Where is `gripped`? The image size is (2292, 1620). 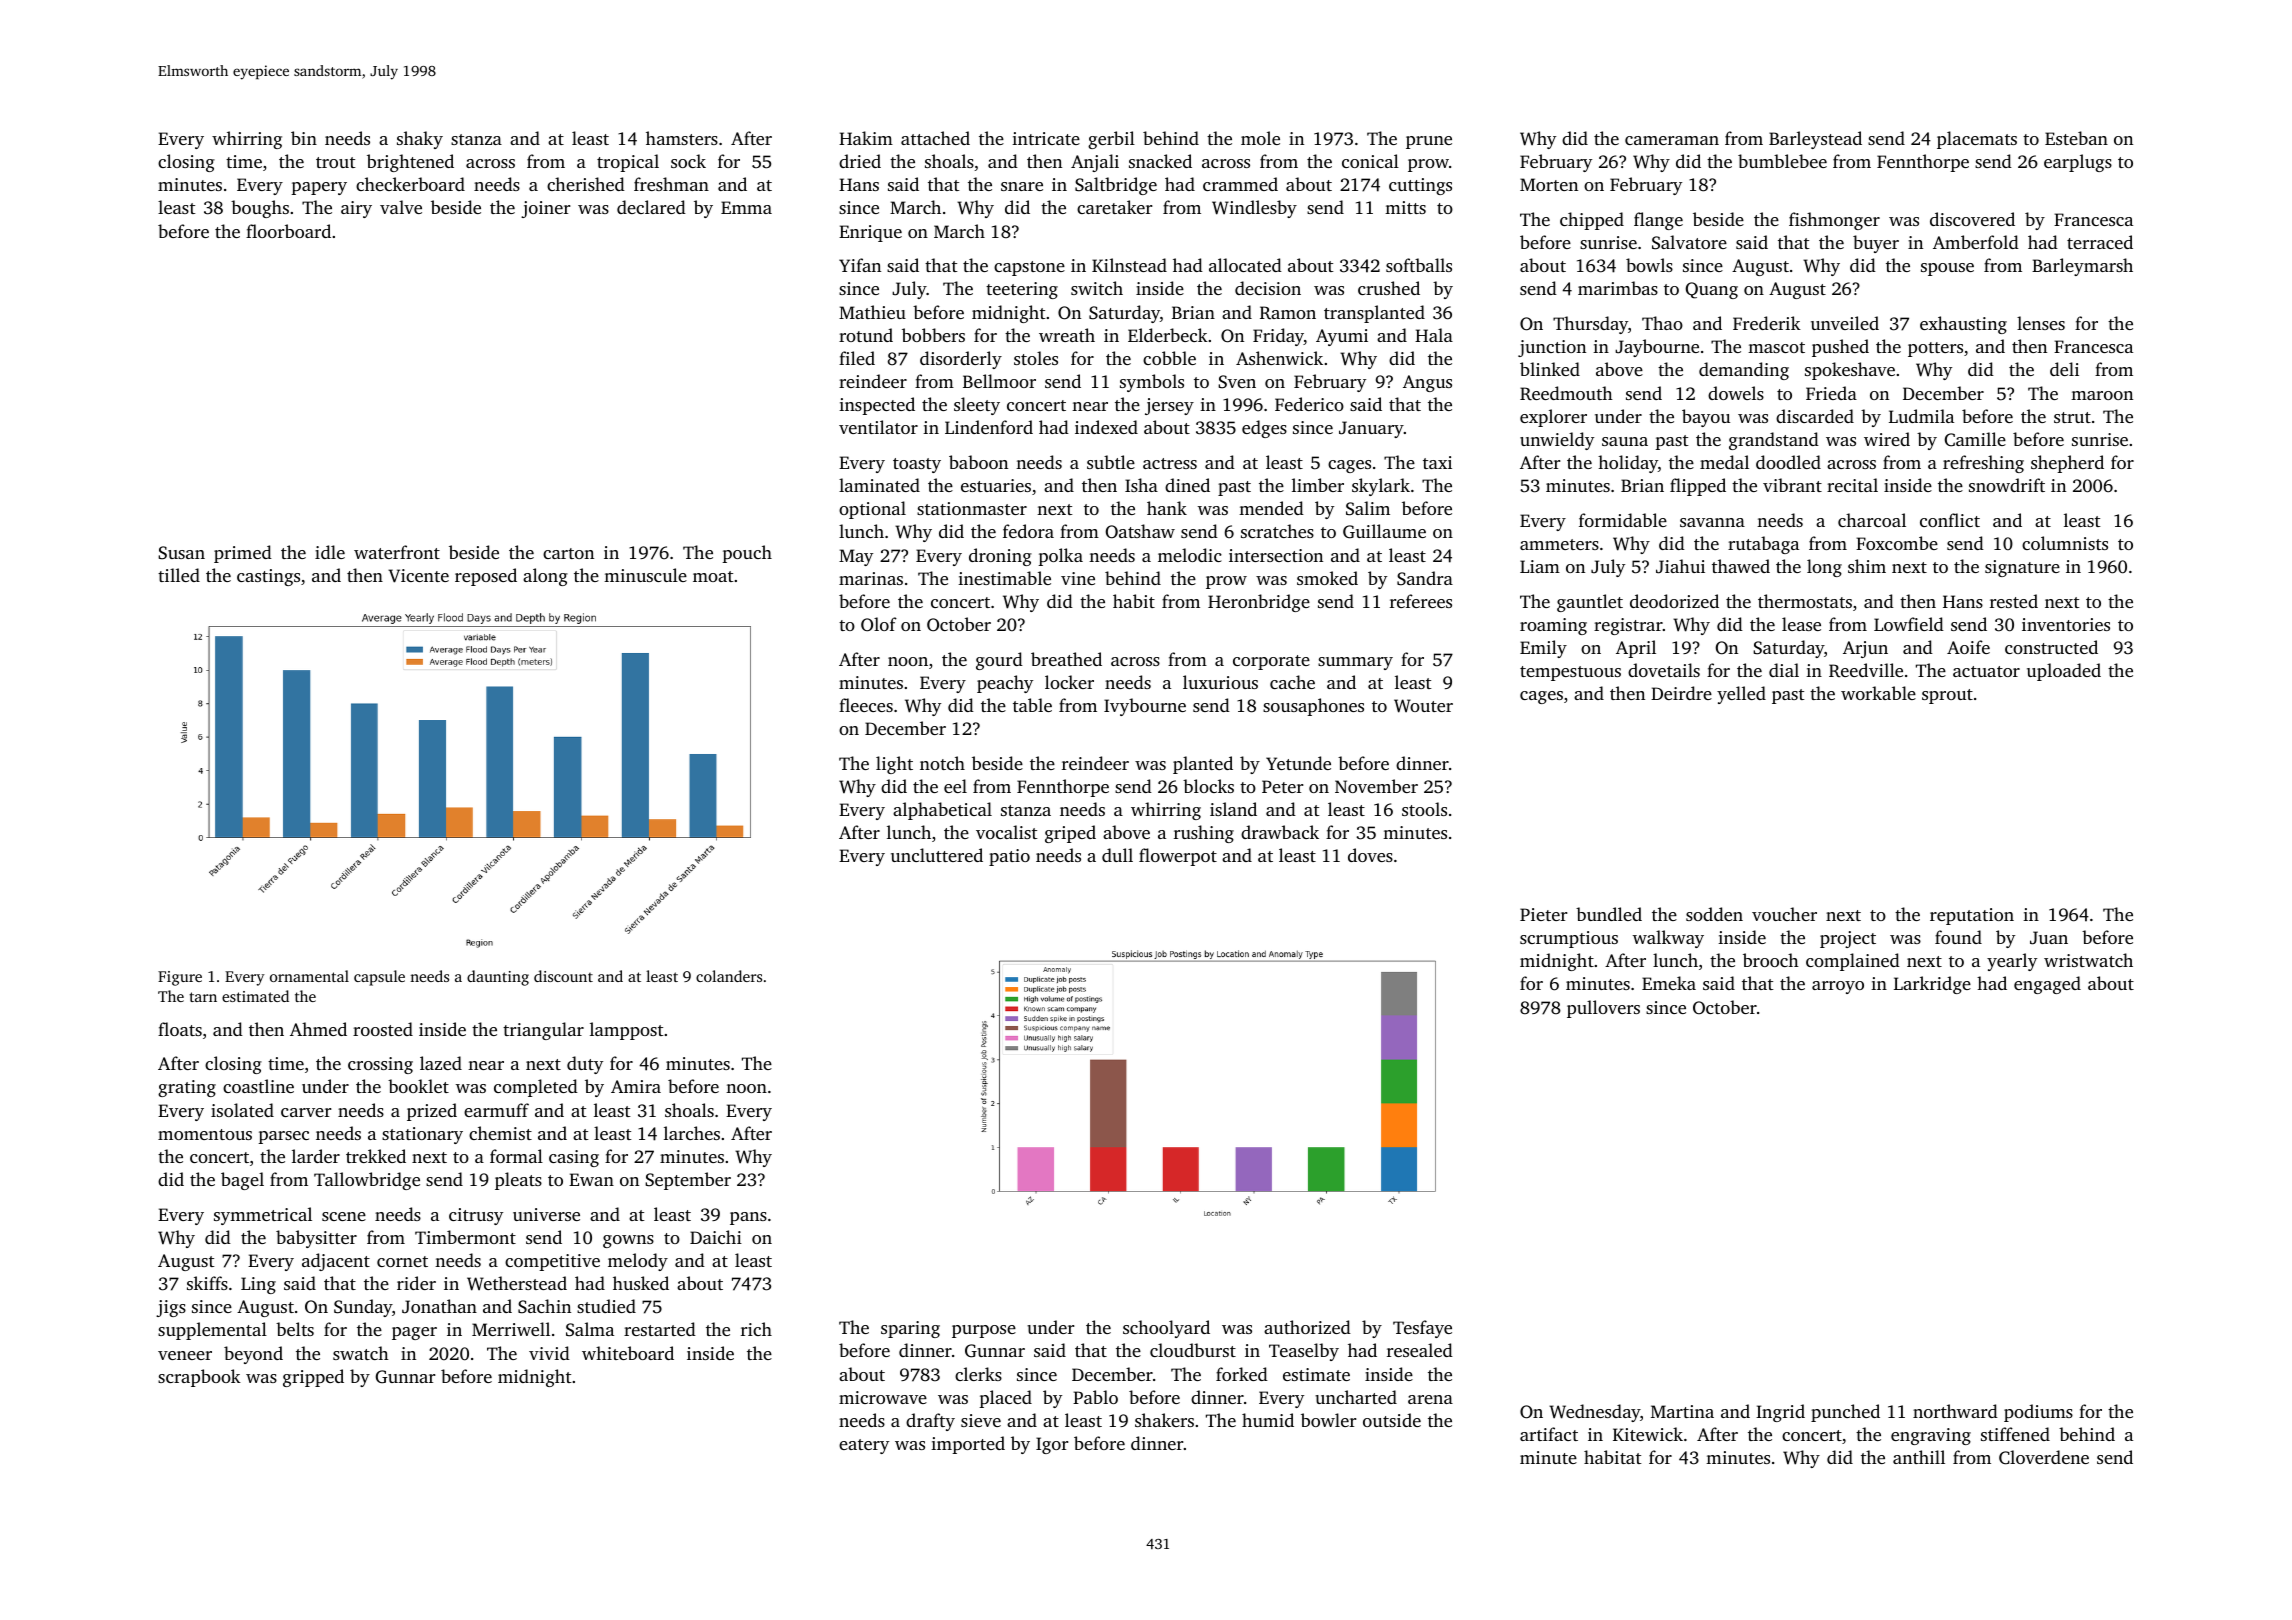 gripped is located at coordinates (313, 1378).
